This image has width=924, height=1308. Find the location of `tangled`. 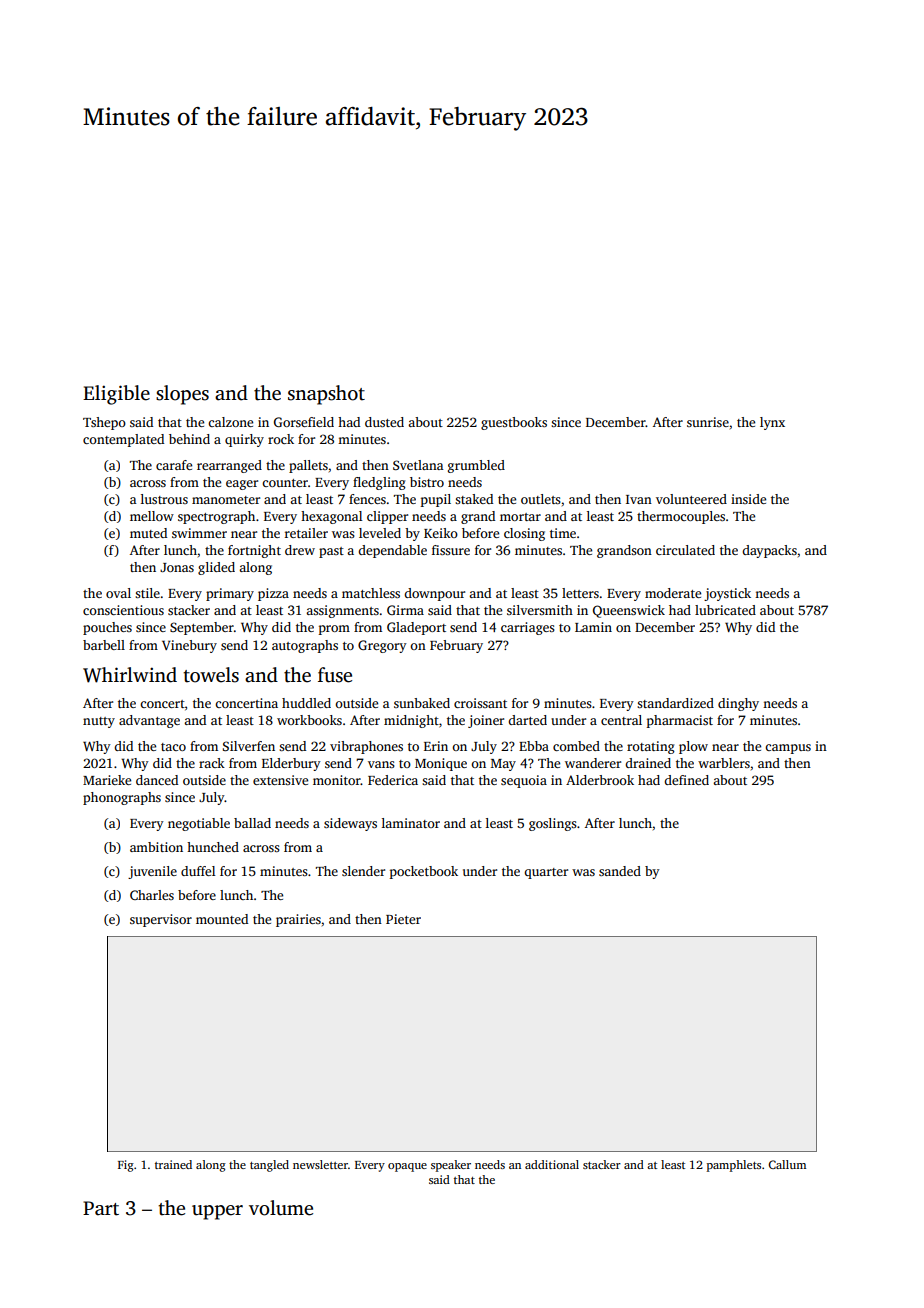

tangled is located at coordinates (269, 1166).
